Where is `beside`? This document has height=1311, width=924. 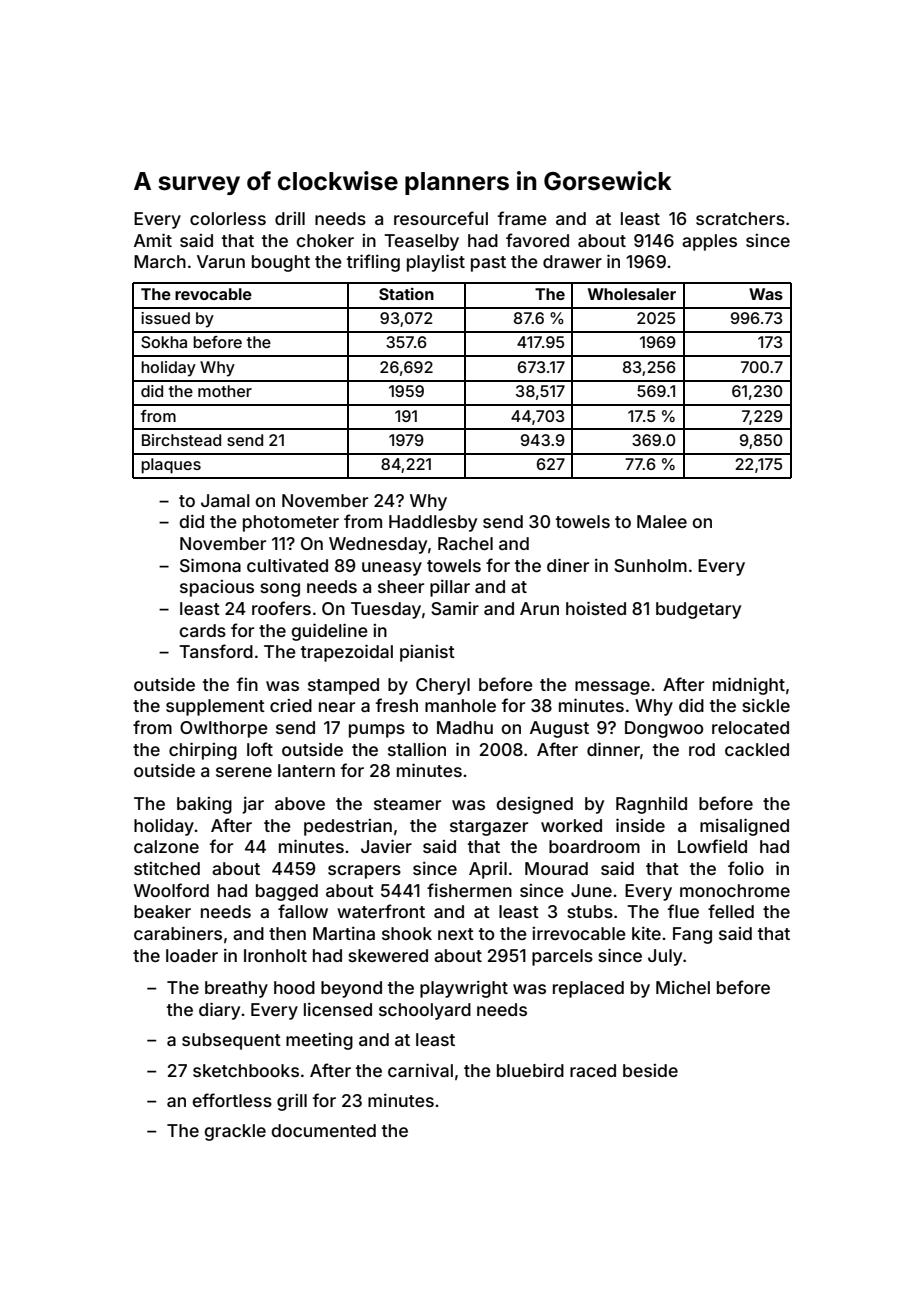 beside is located at coordinates (650, 1070).
